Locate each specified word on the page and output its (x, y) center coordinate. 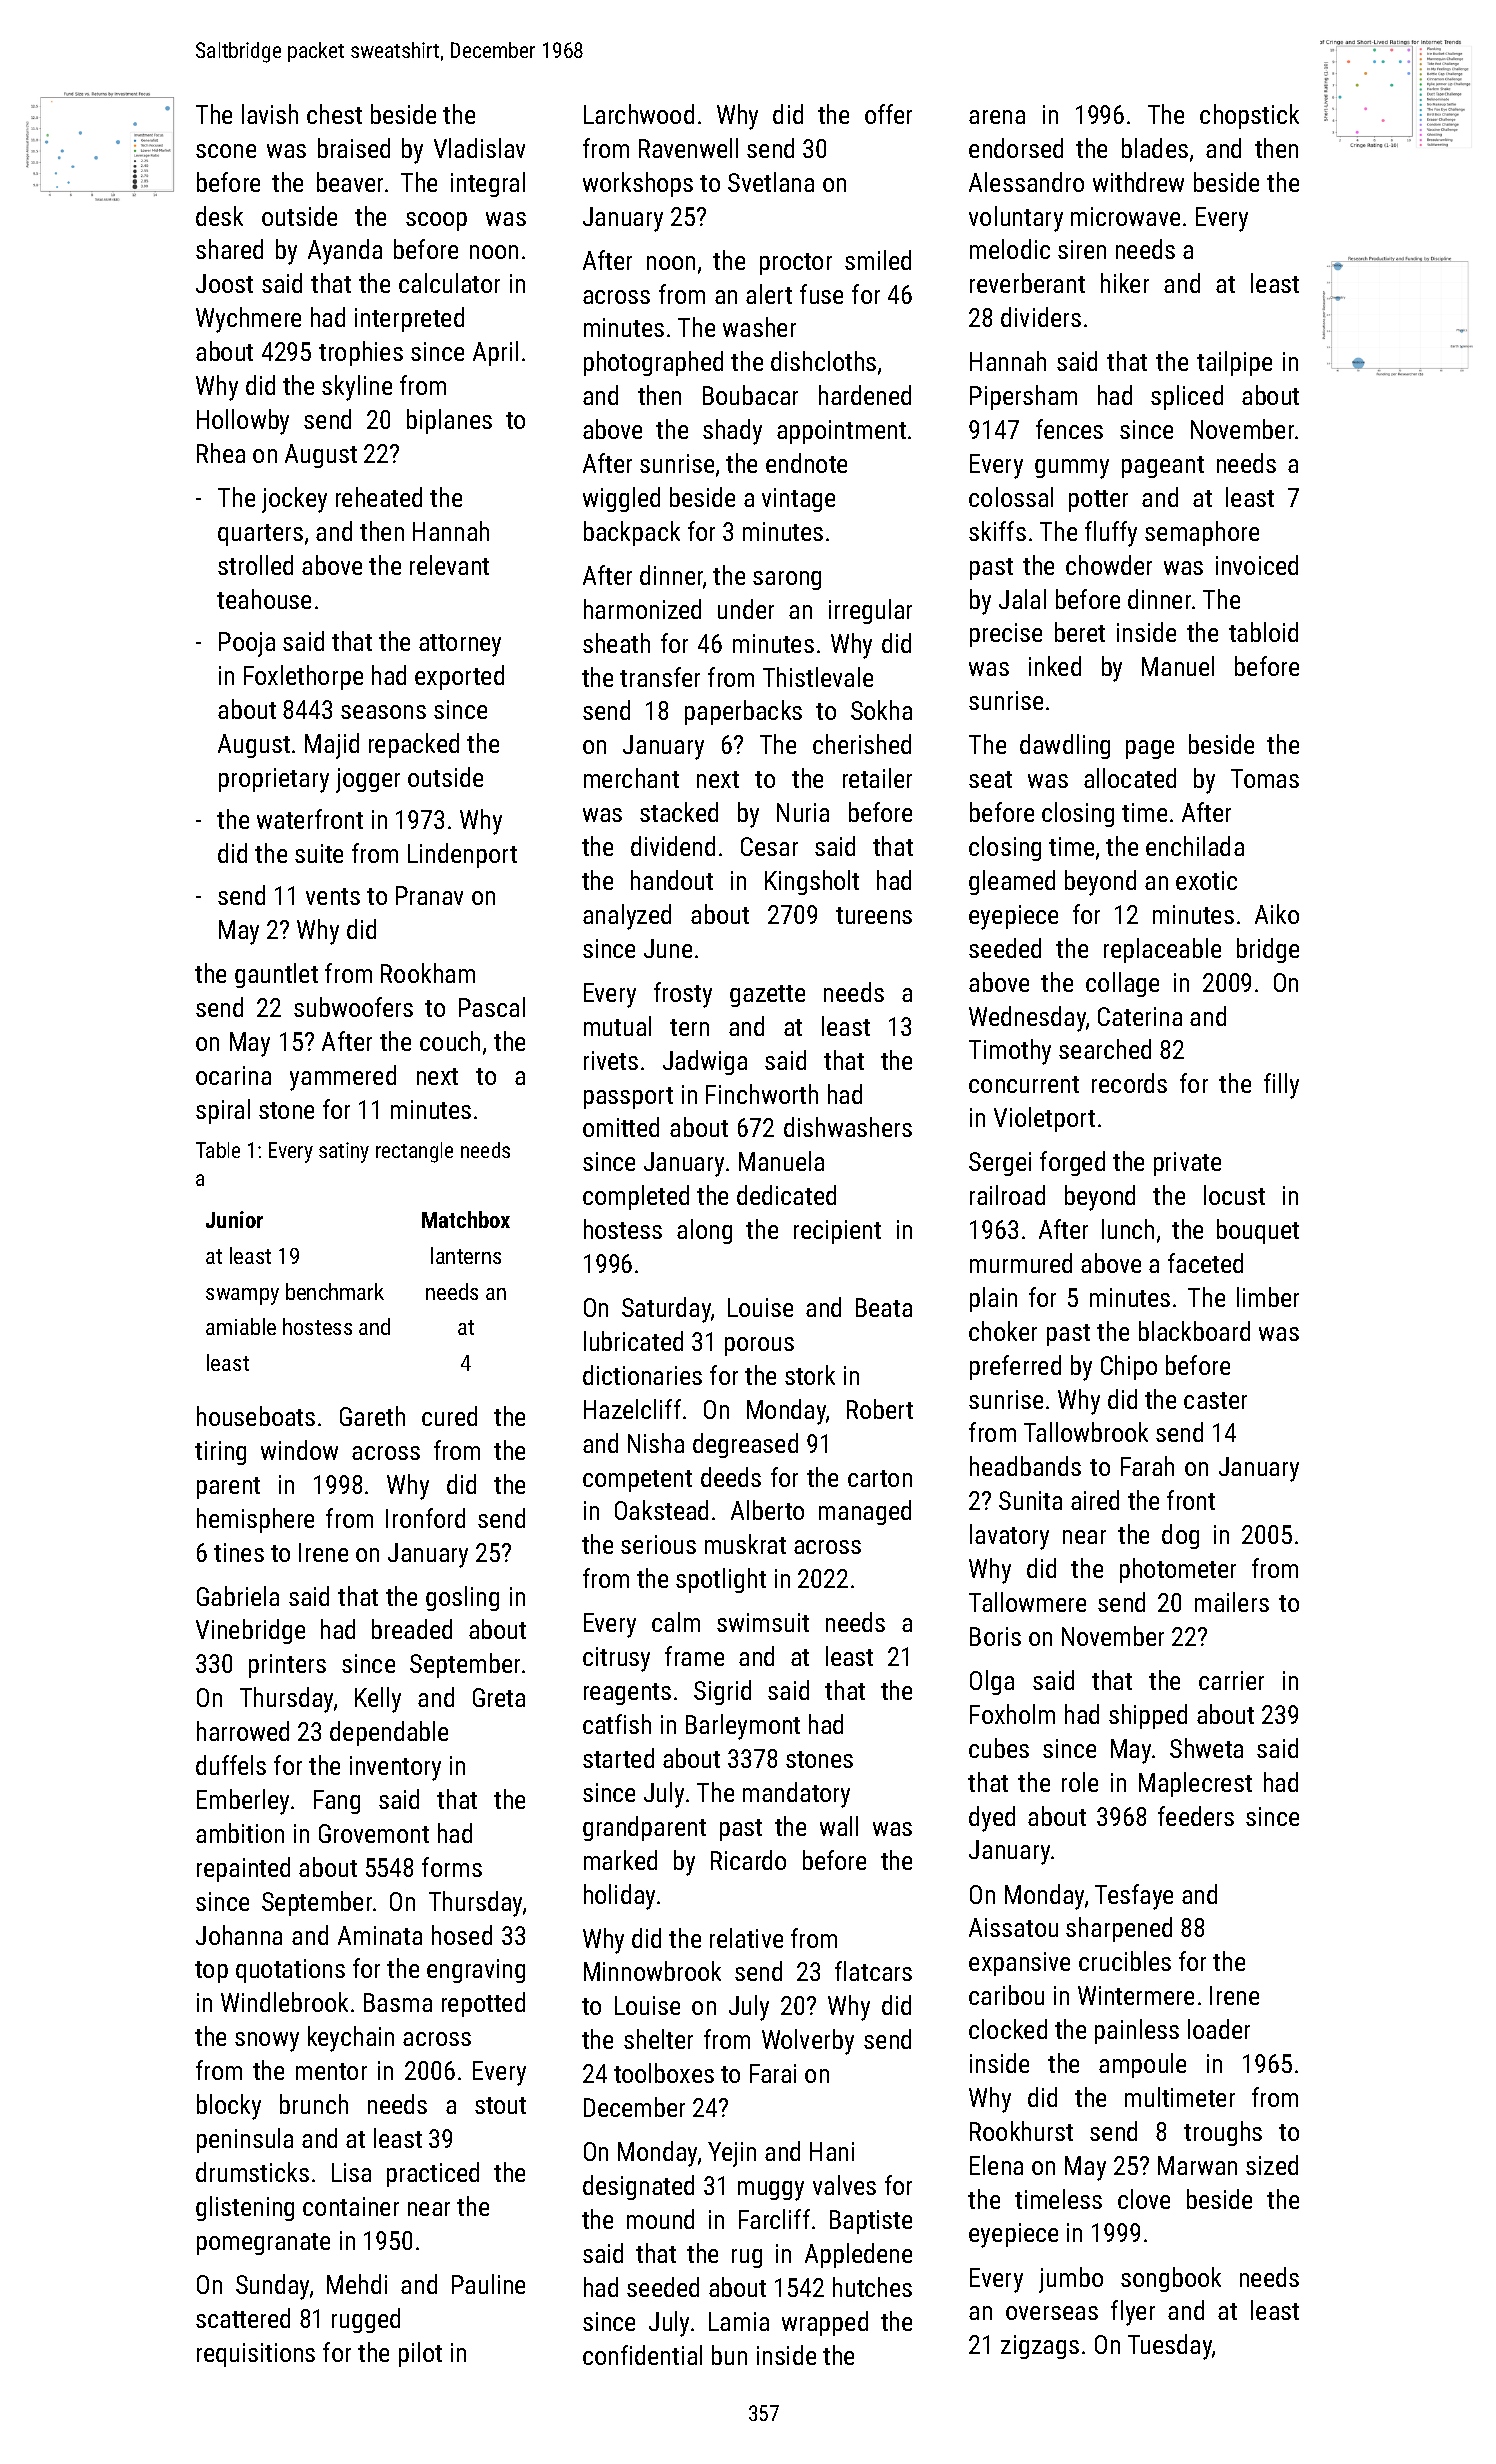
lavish (270, 114)
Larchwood (639, 114)
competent (637, 1481)
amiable (241, 1326)
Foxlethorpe (303, 677)
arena (997, 117)
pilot (420, 2354)
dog (1180, 1536)
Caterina (1140, 1016)
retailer (877, 778)
